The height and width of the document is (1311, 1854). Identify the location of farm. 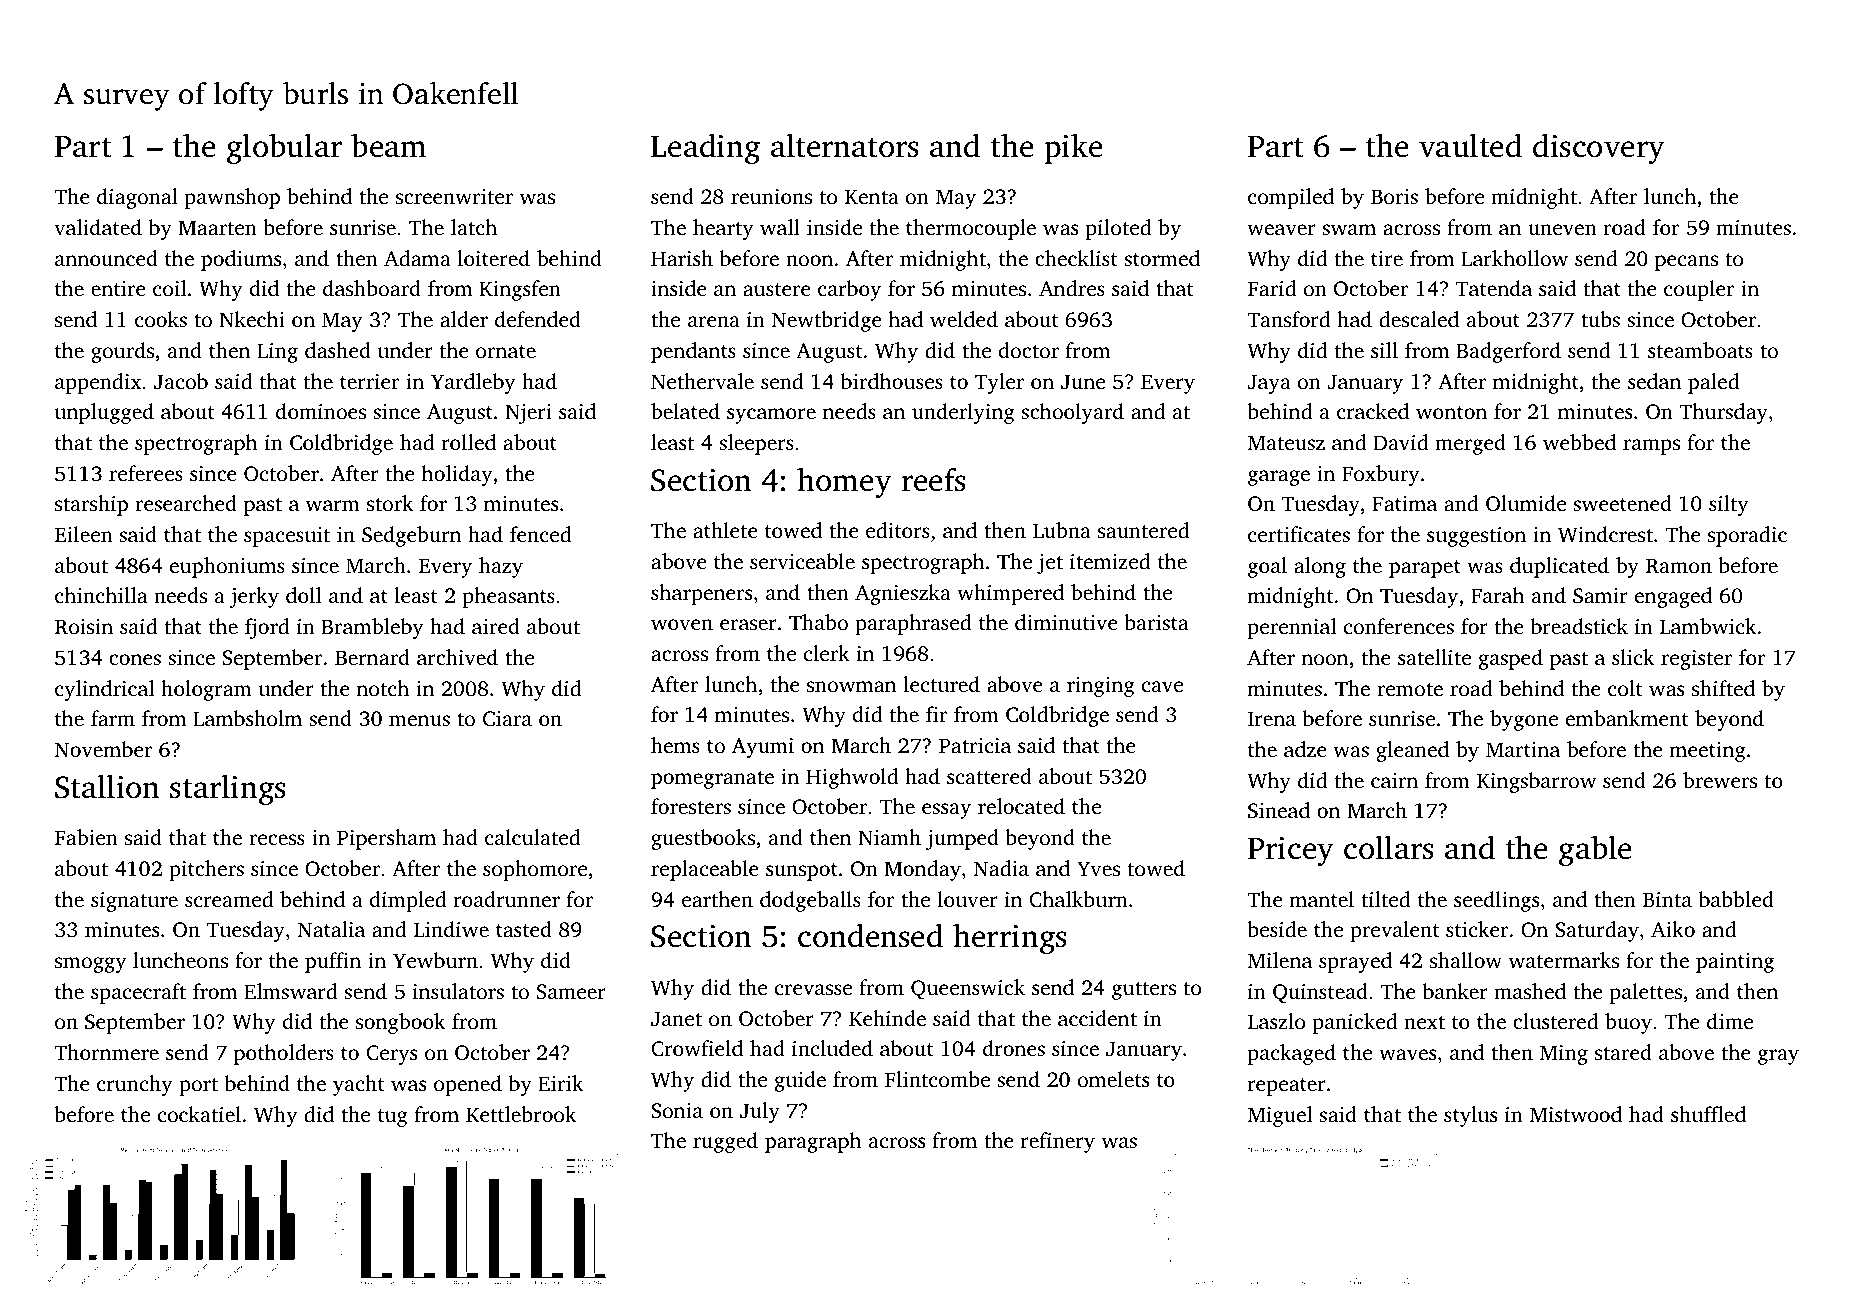
(113, 718).
